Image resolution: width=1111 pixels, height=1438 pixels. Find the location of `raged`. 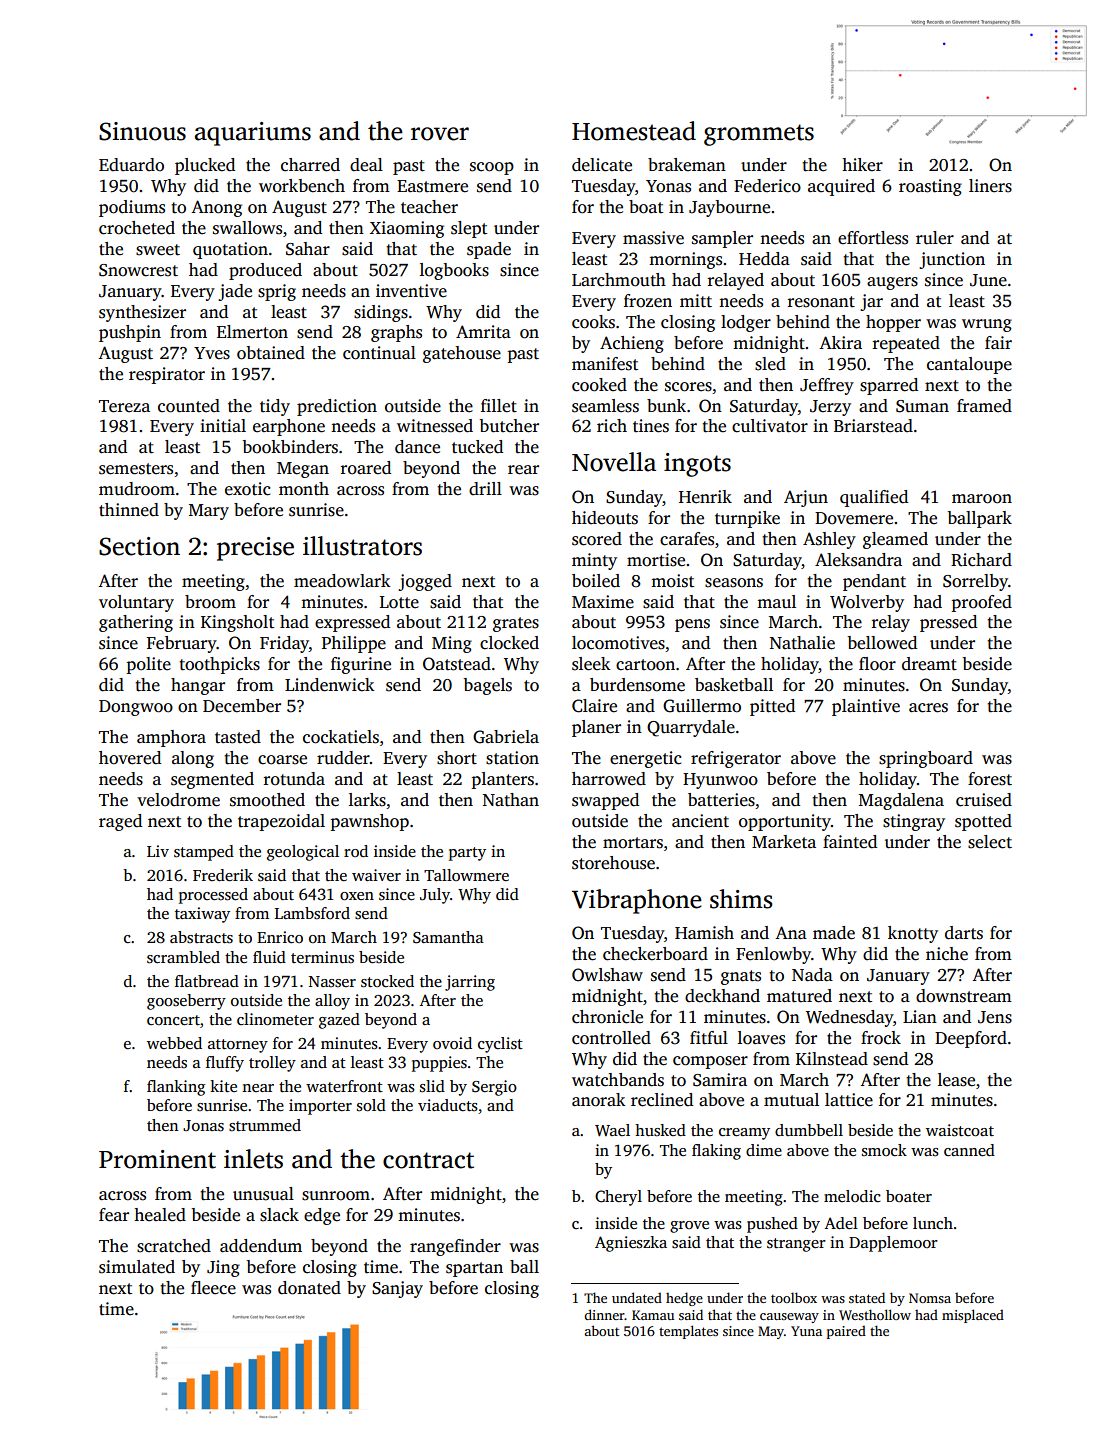

raged is located at coordinates (120, 822).
